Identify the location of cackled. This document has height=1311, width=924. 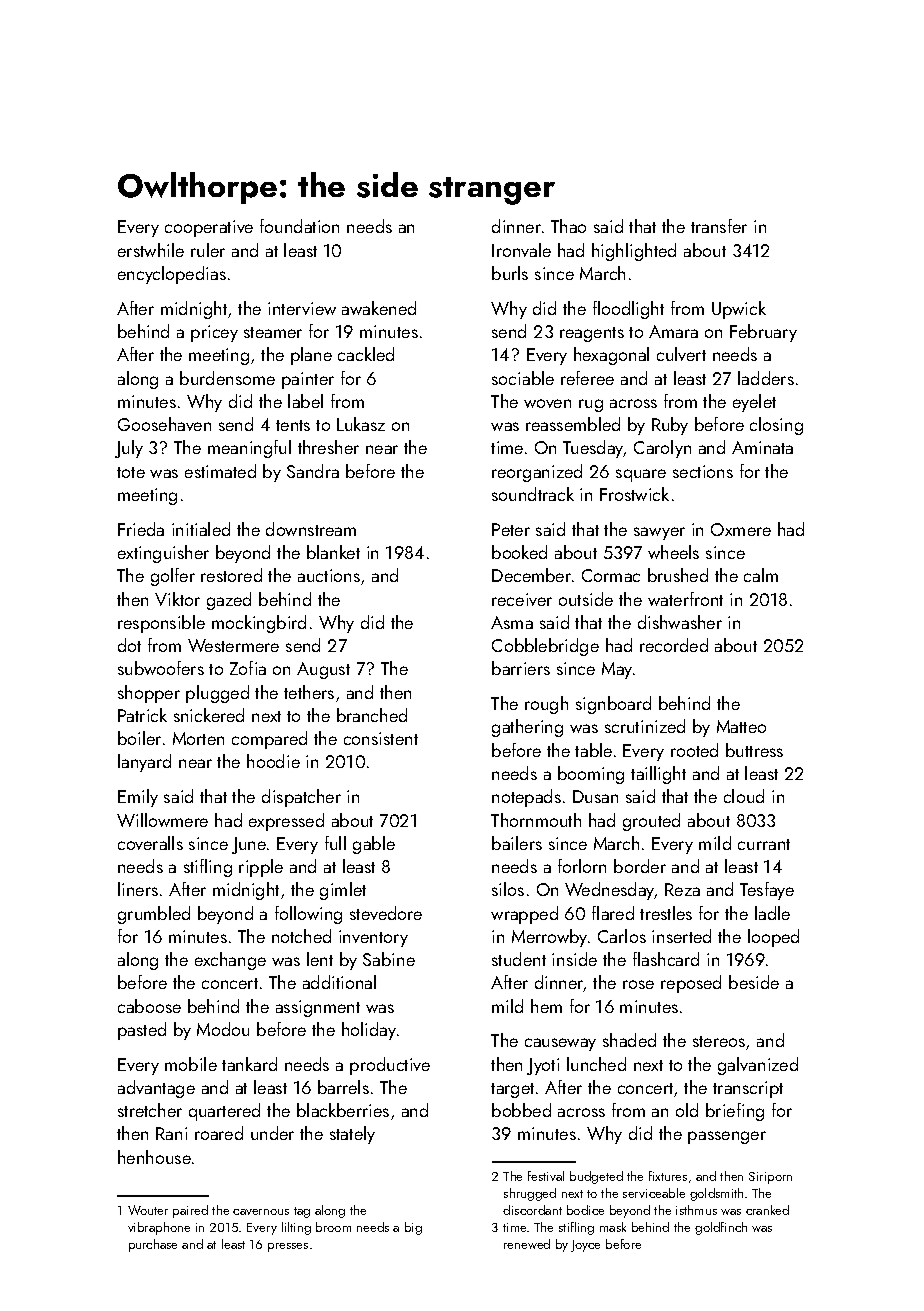
(366, 354).
